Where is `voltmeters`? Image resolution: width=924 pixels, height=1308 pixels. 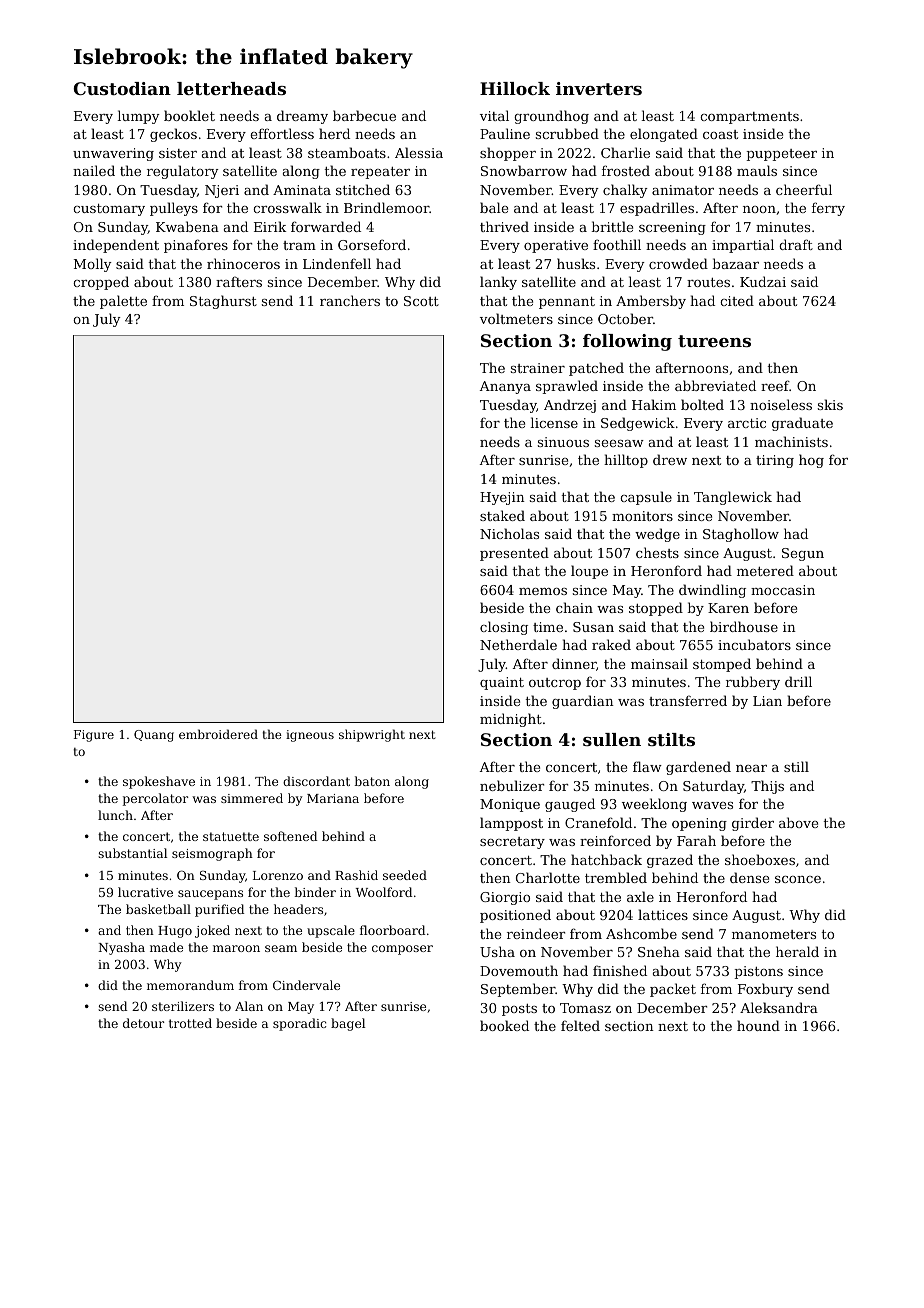
voltmeters is located at coordinates (516, 318).
